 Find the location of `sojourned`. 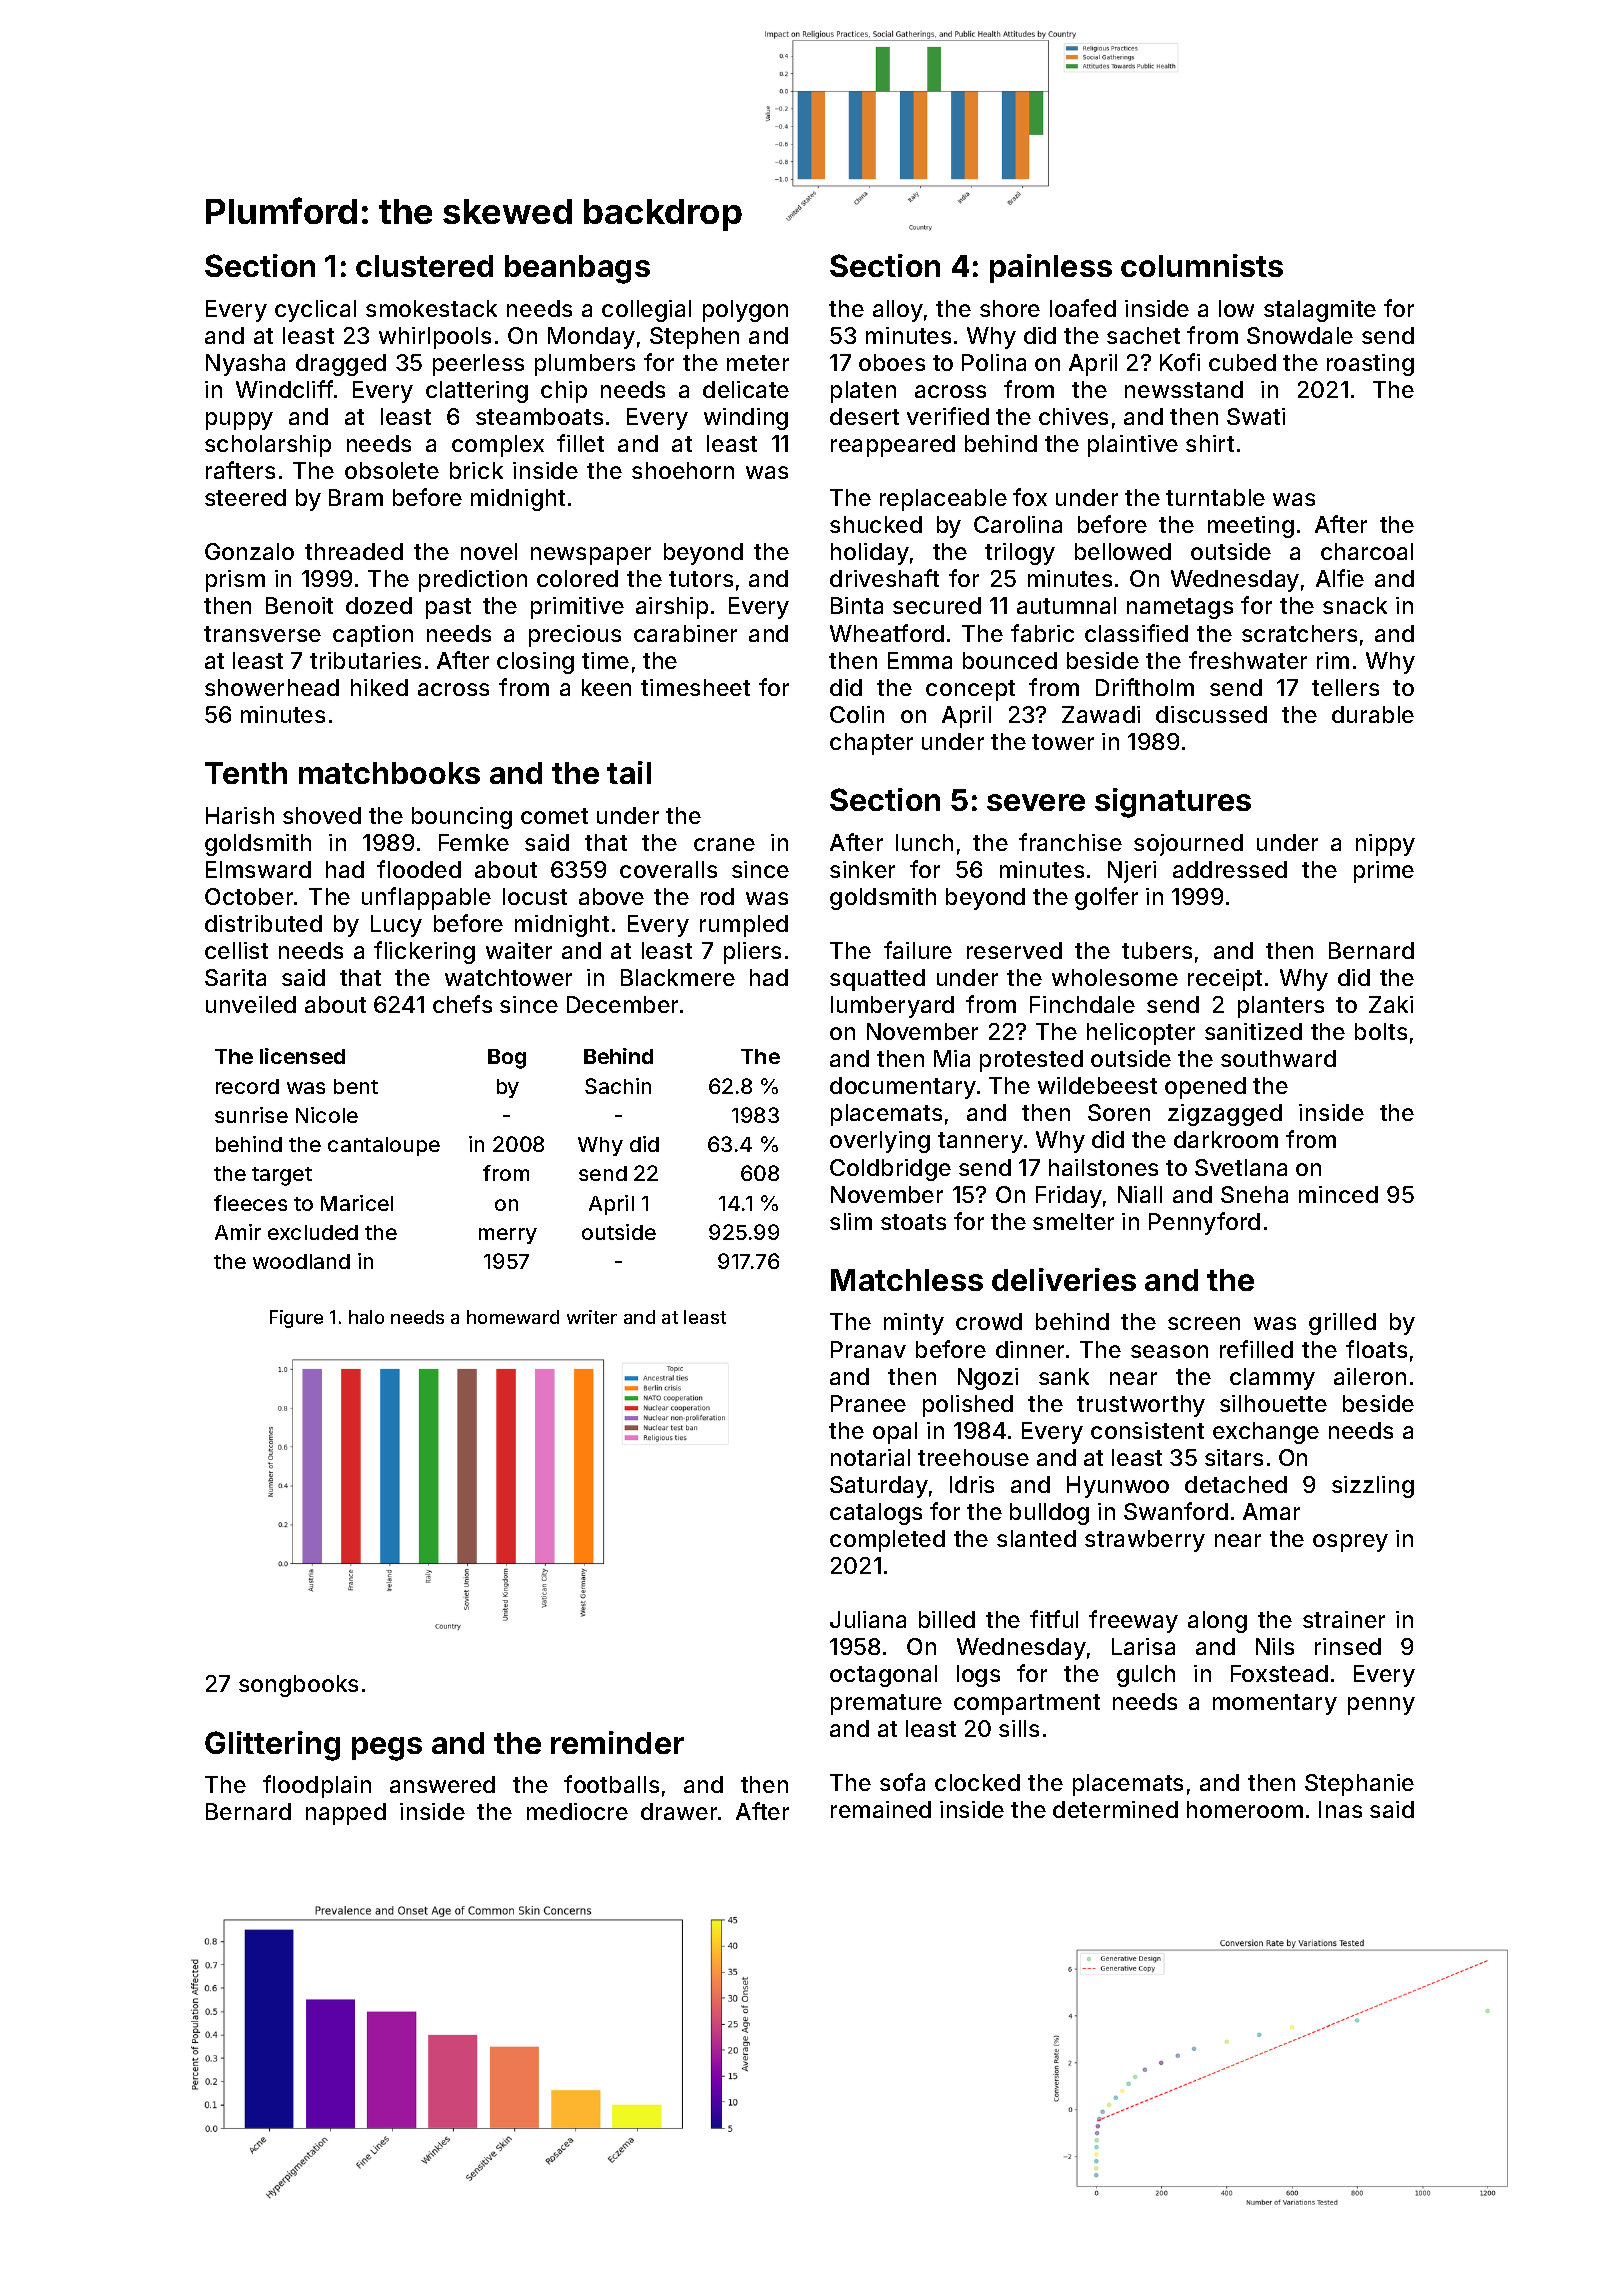

sojourned is located at coordinates (1188, 845).
